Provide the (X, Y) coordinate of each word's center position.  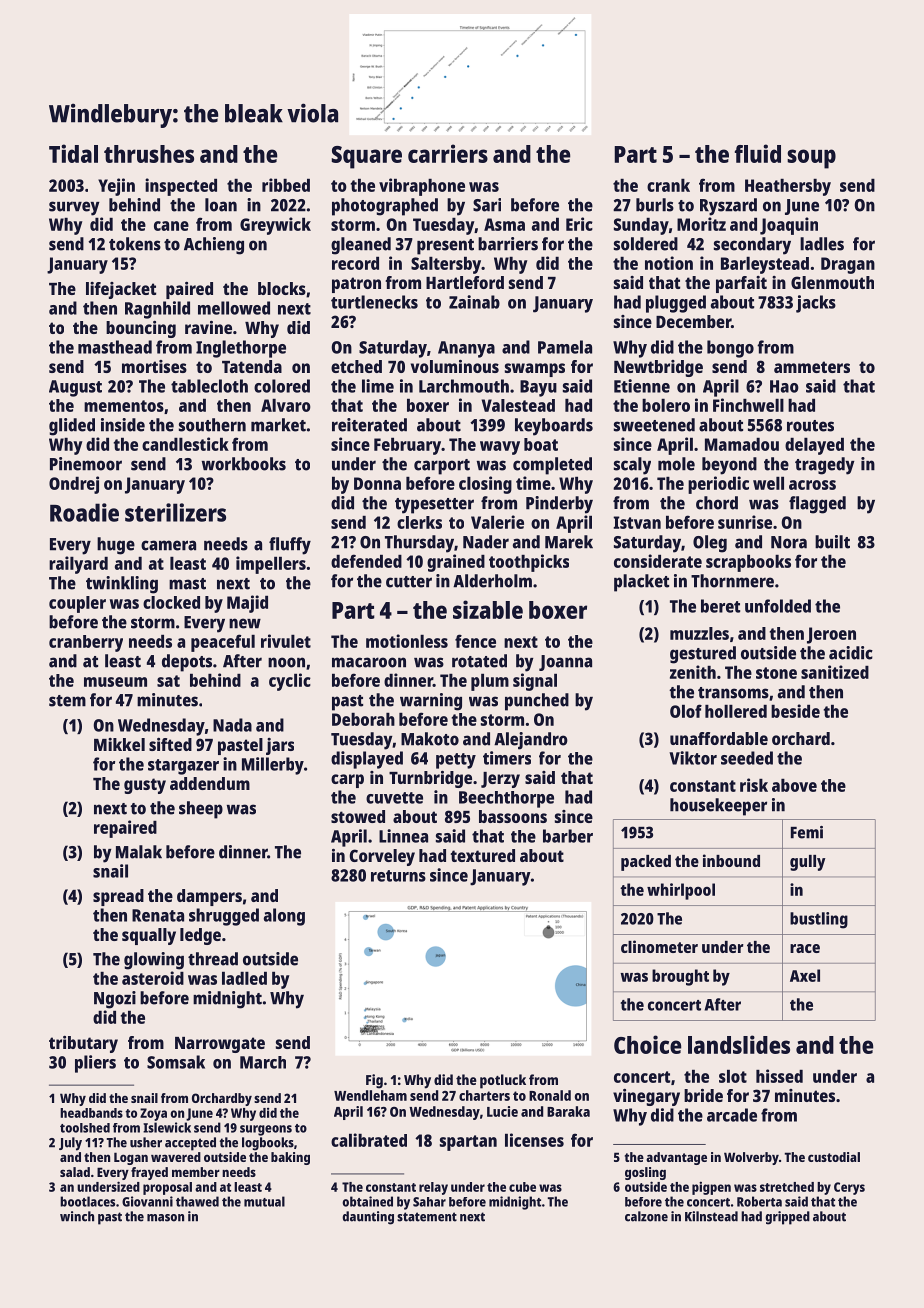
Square (367, 157)
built (832, 542)
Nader (486, 542)
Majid (247, 604)
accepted (190, 1144)
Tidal (73, 153)
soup (811, 159)
